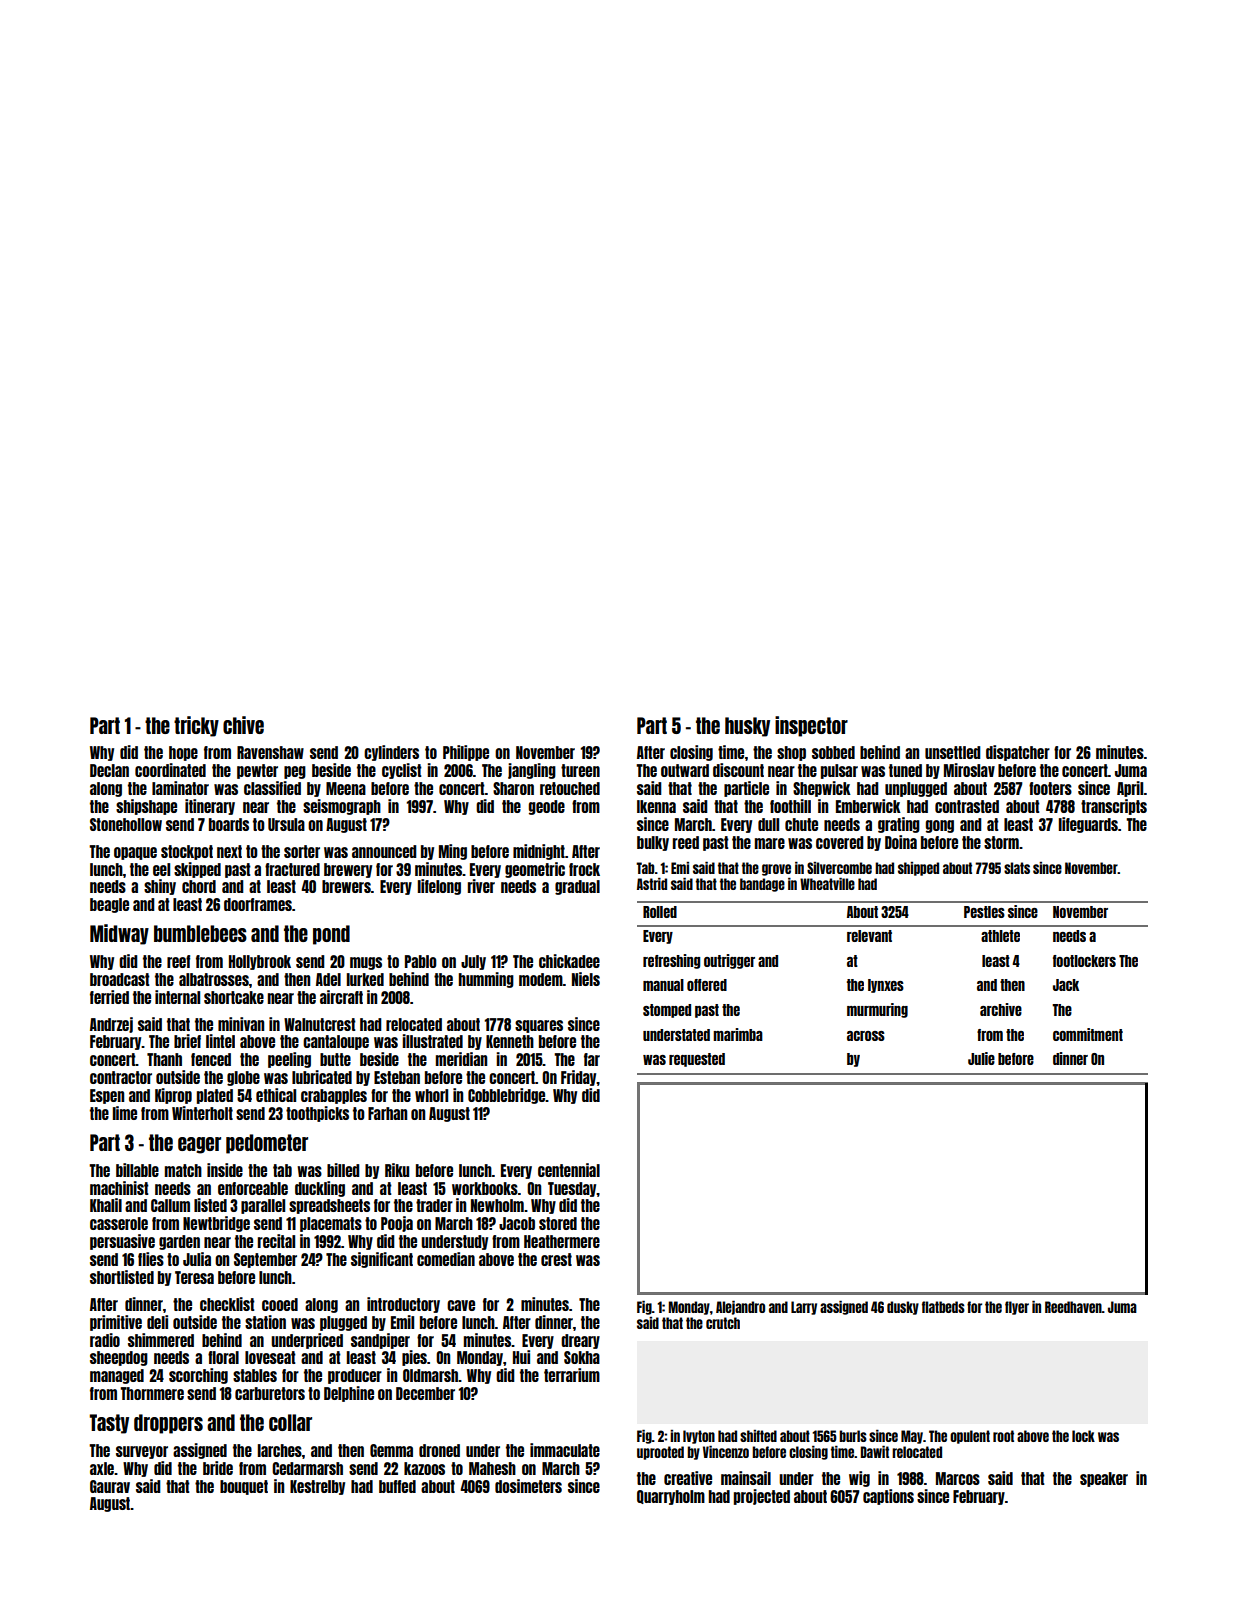  What do you see at coordinates (981, 1058) in the document?
I see `Julie` at bounding box center [981, 1058].
